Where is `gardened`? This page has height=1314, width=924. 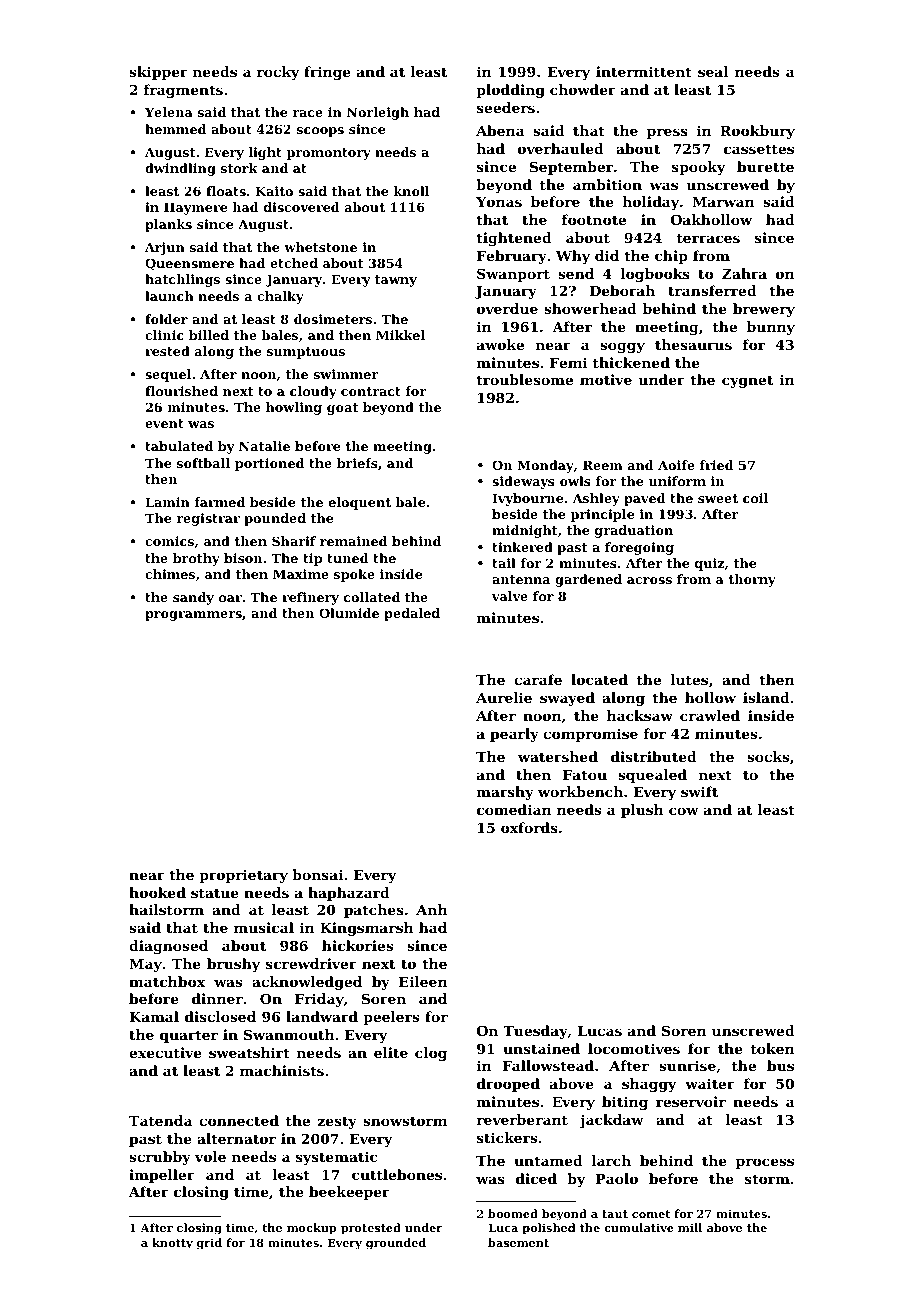 gardened is located at coordinates (588, 580).
